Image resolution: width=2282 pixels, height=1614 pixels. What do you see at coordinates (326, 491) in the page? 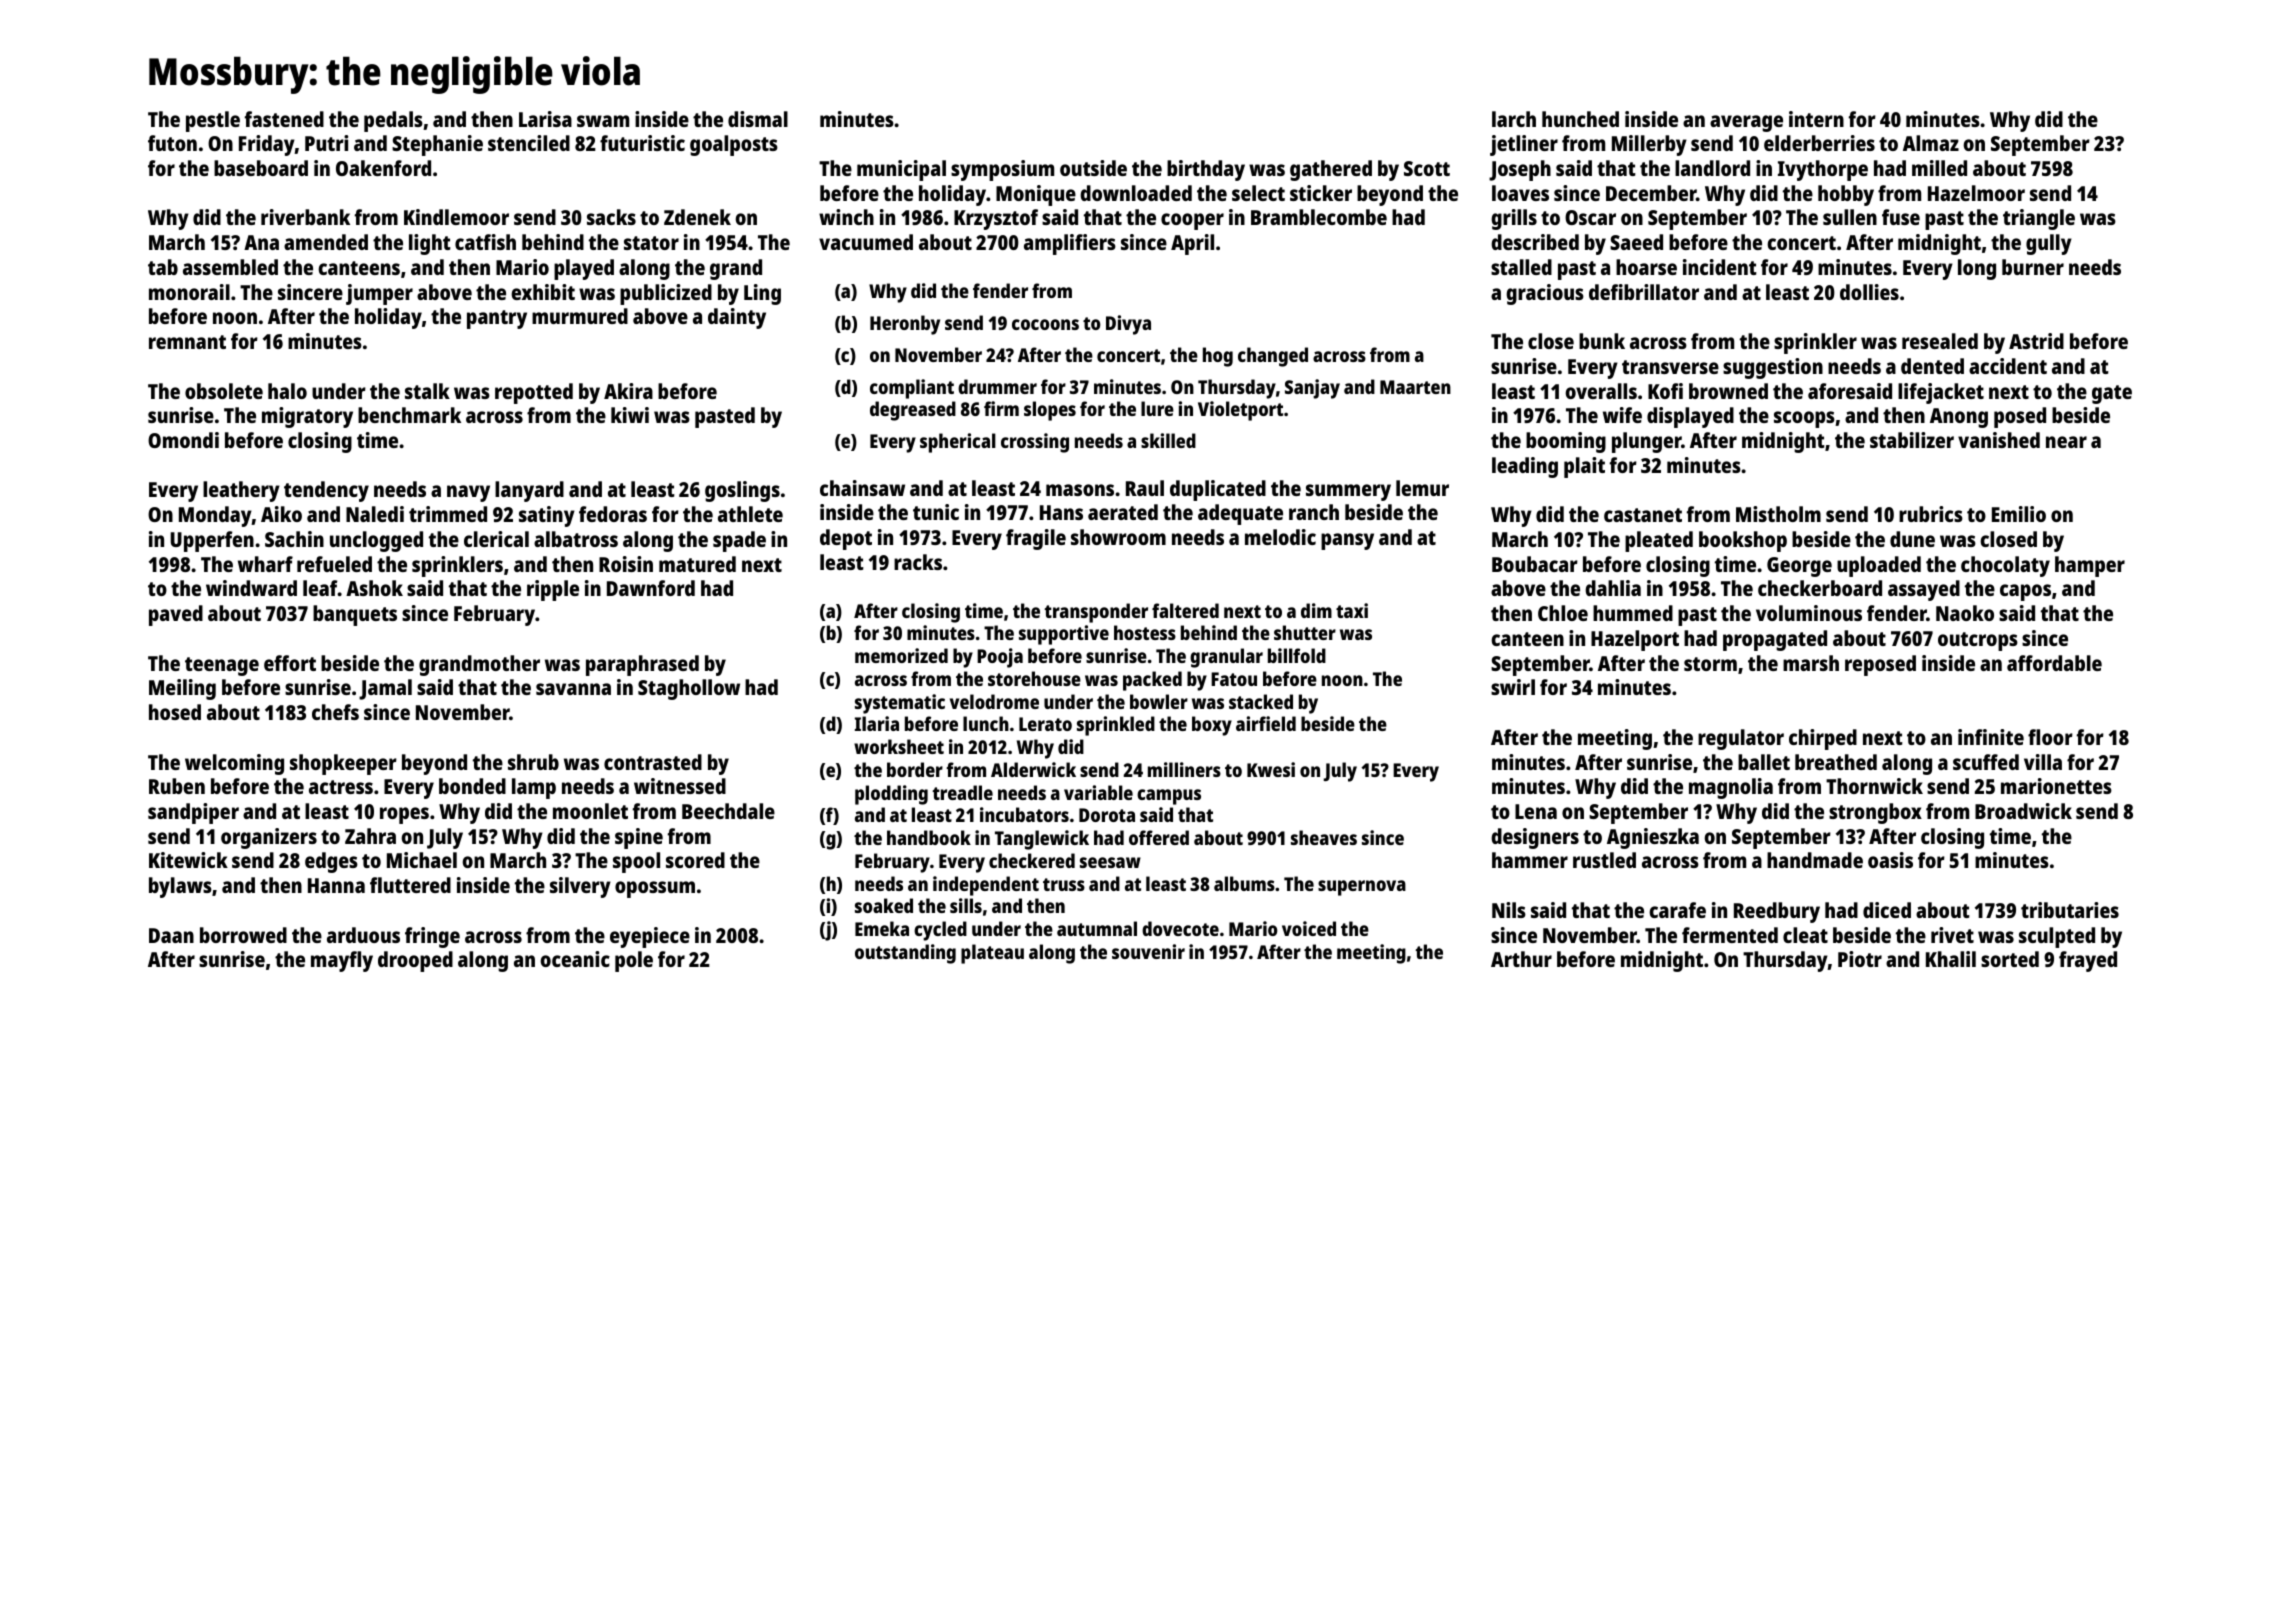
I see `tendency` at bounding box center [326, 491].
